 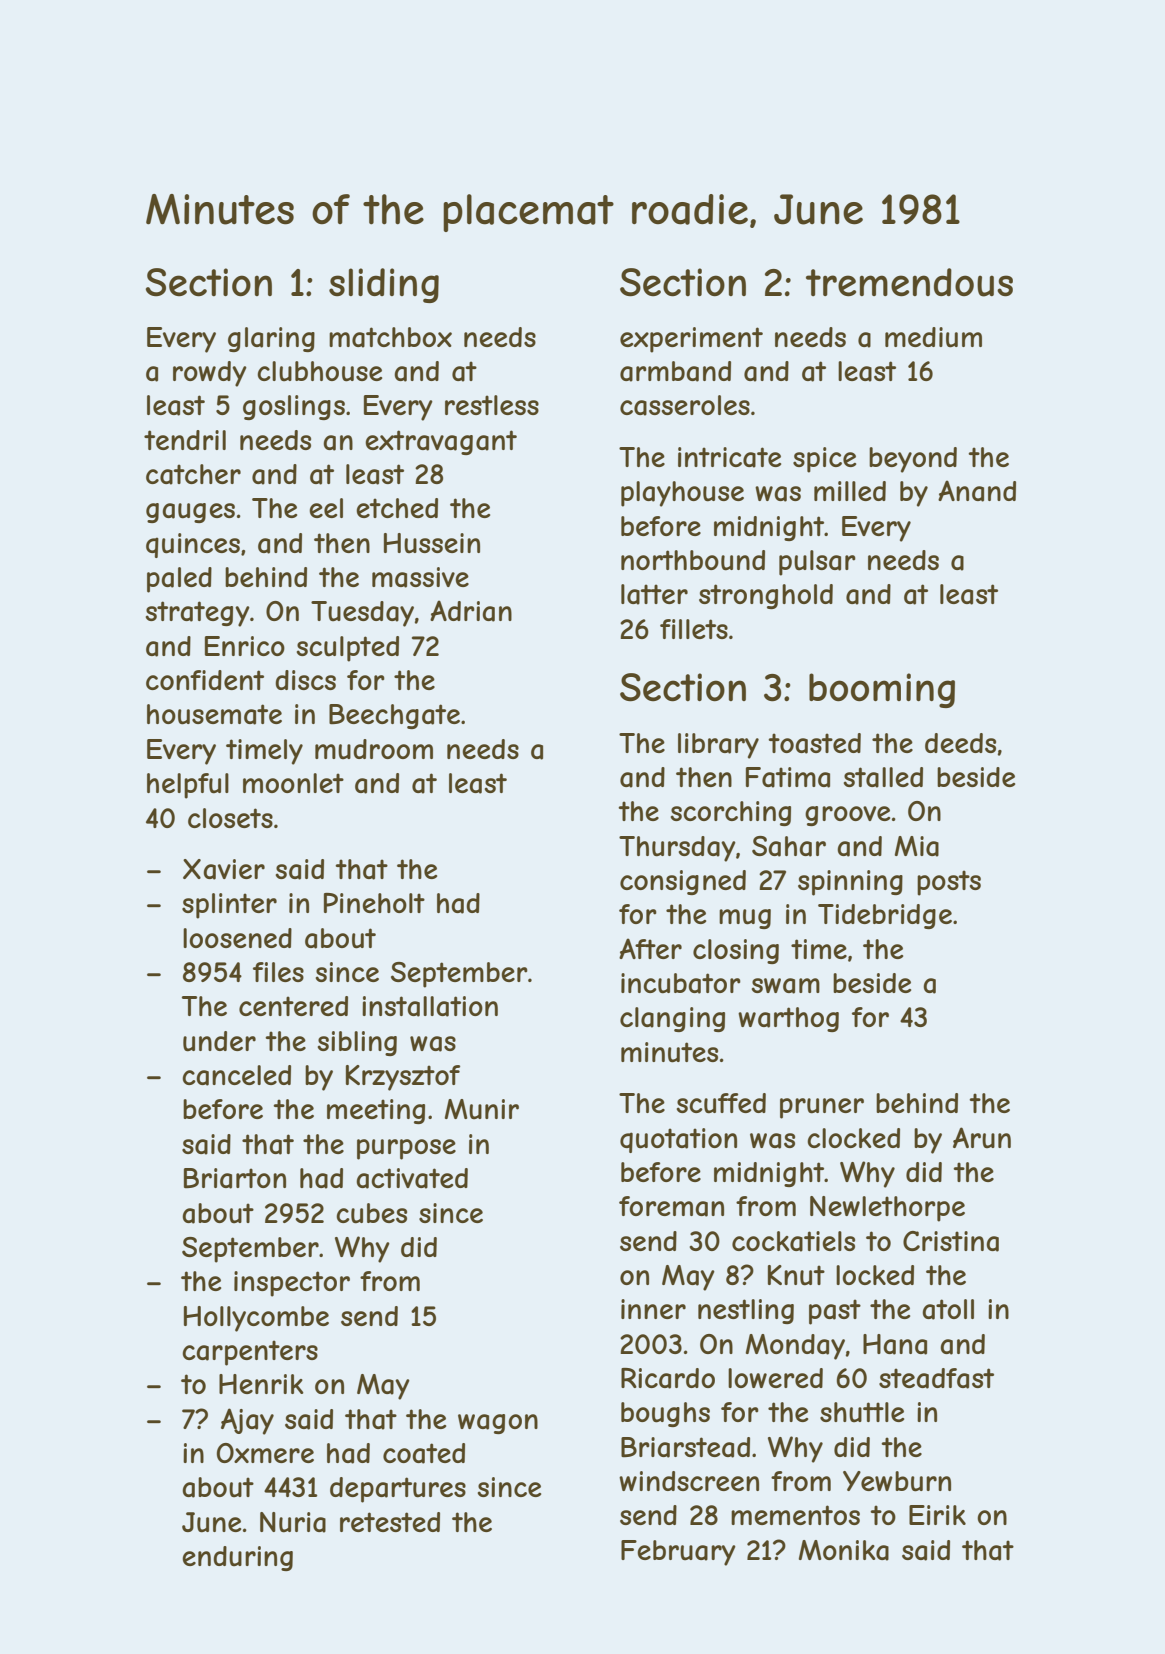 I want to click on enduring, so click(x=237, y=1558).
